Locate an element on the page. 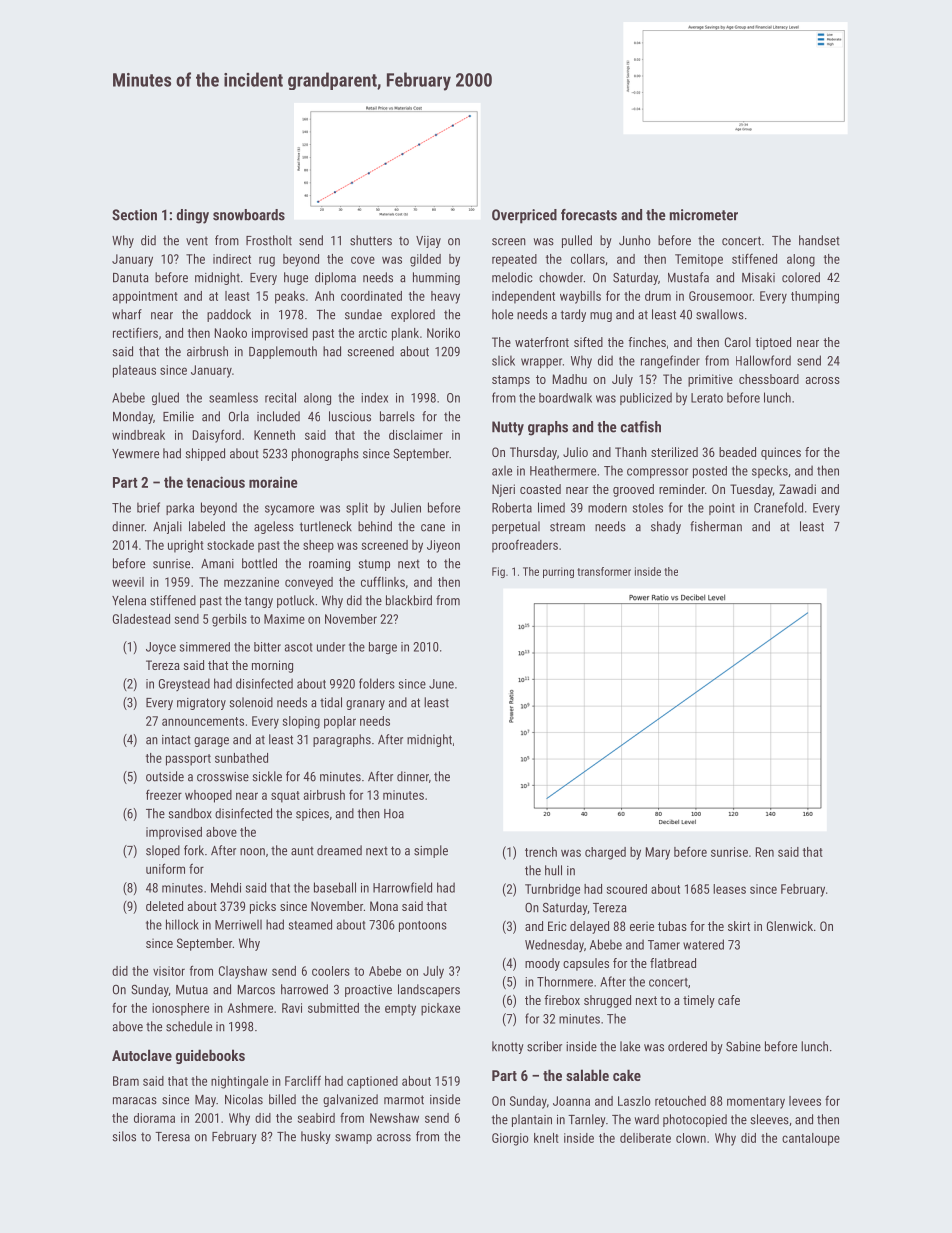 Image resolution: width=952 pixels, height=1233 pixels. Teresa is located at coordinates (172, 1137).
